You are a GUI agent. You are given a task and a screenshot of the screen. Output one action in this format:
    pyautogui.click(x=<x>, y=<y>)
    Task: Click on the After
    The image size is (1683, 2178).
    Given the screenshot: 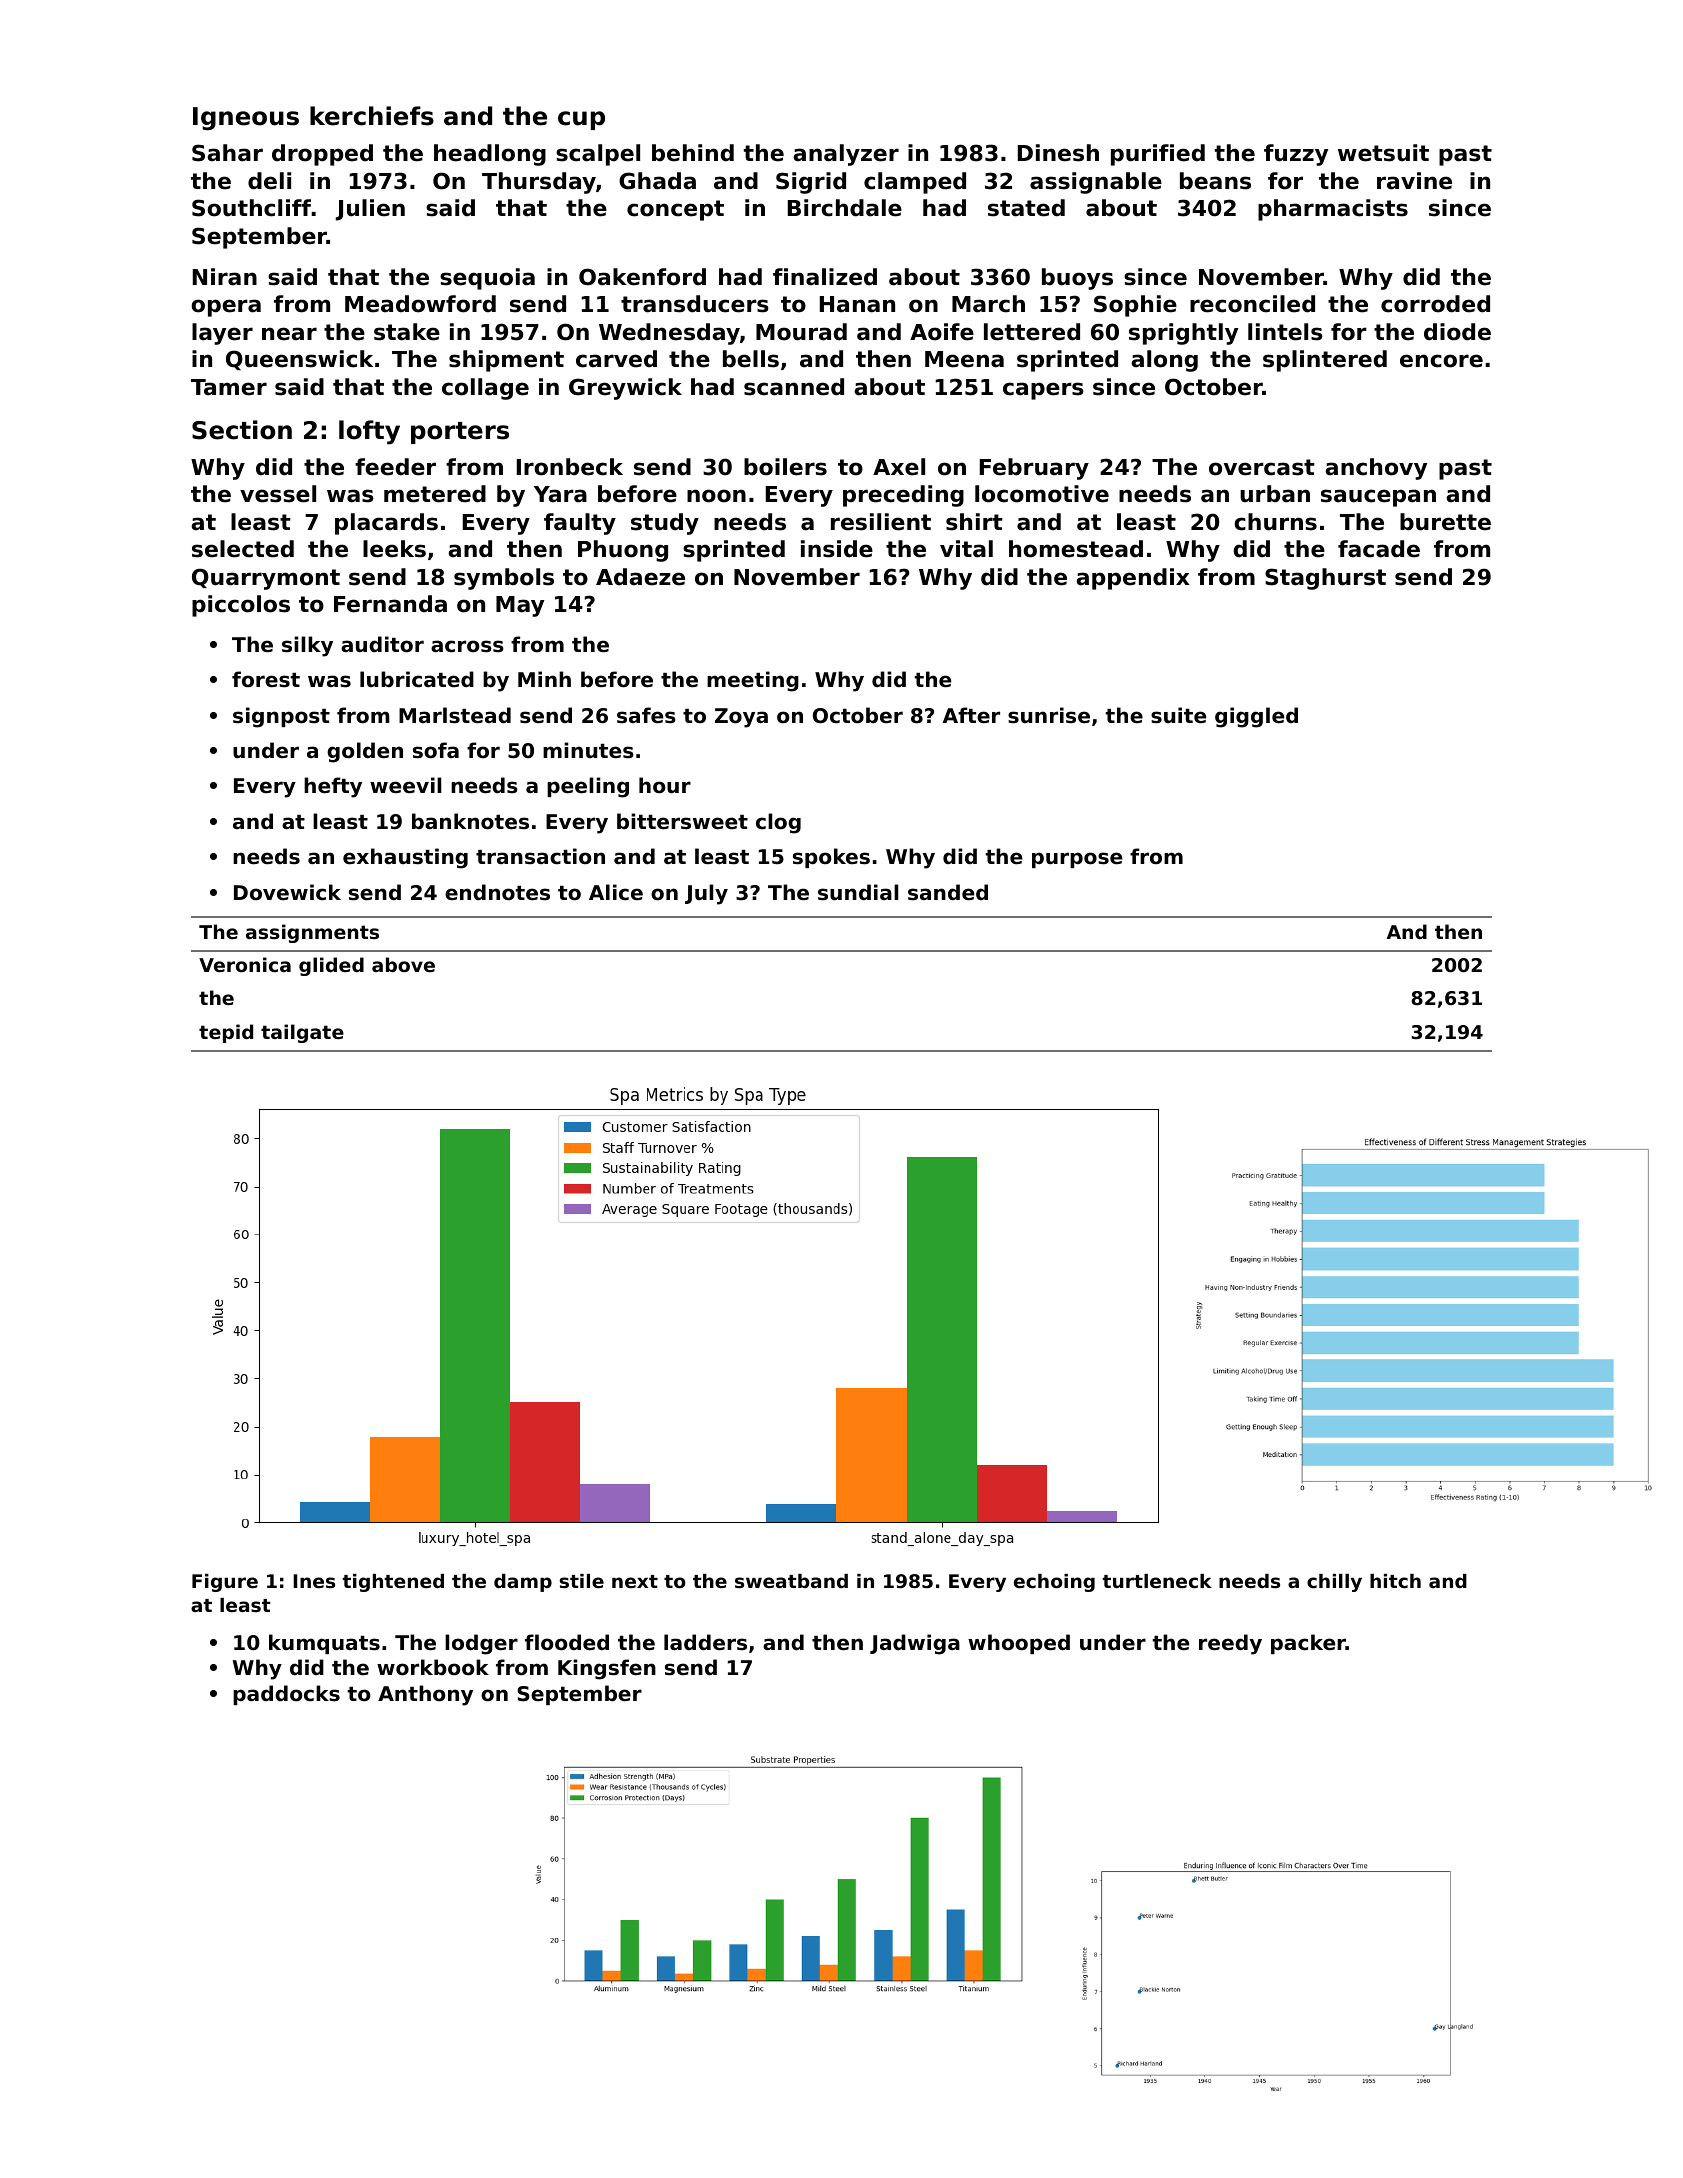 What is the action you would take?
    pyautogui.click(x=971, y=715)
